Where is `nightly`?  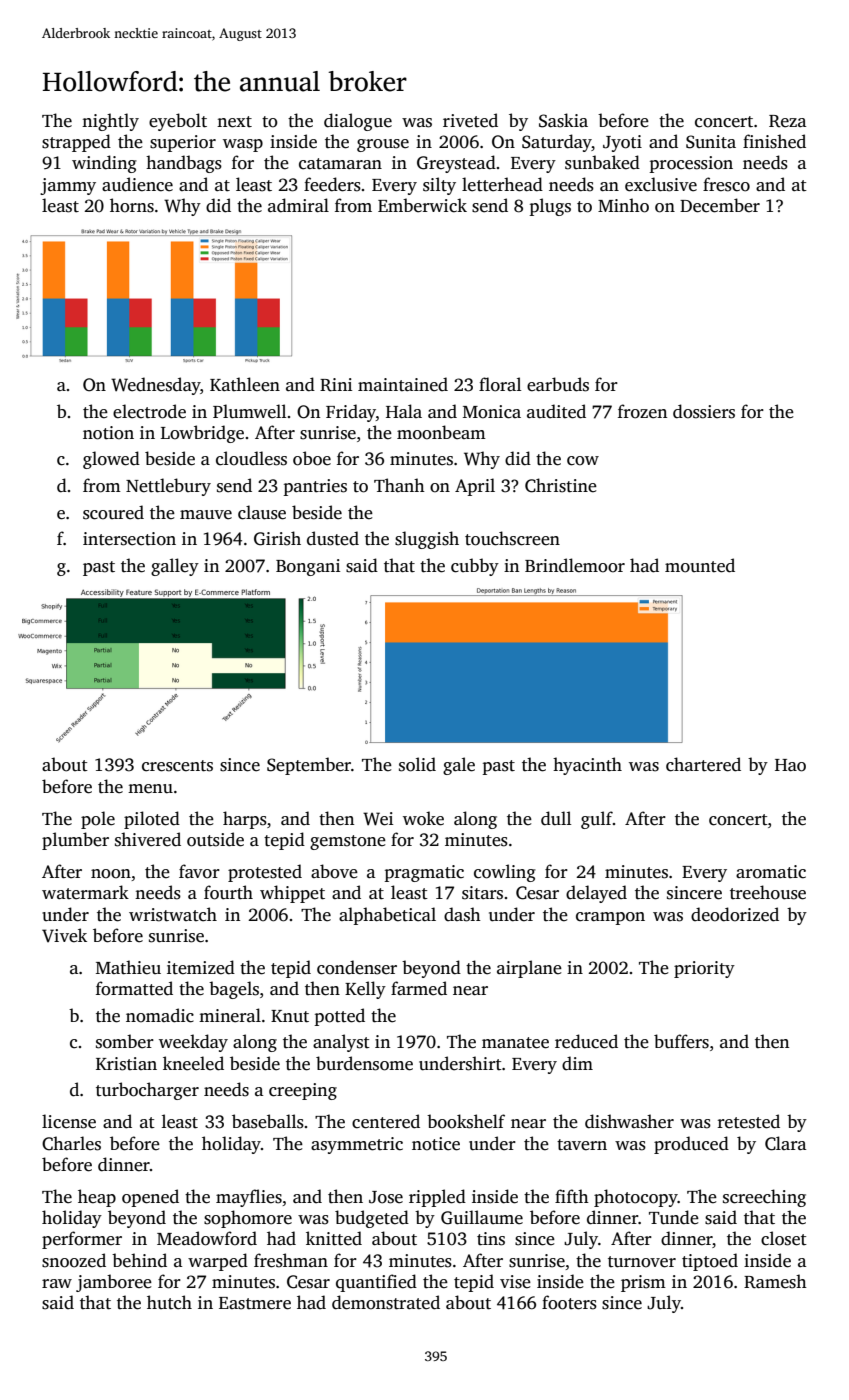 nightly is located at coordinates (110, 122).
